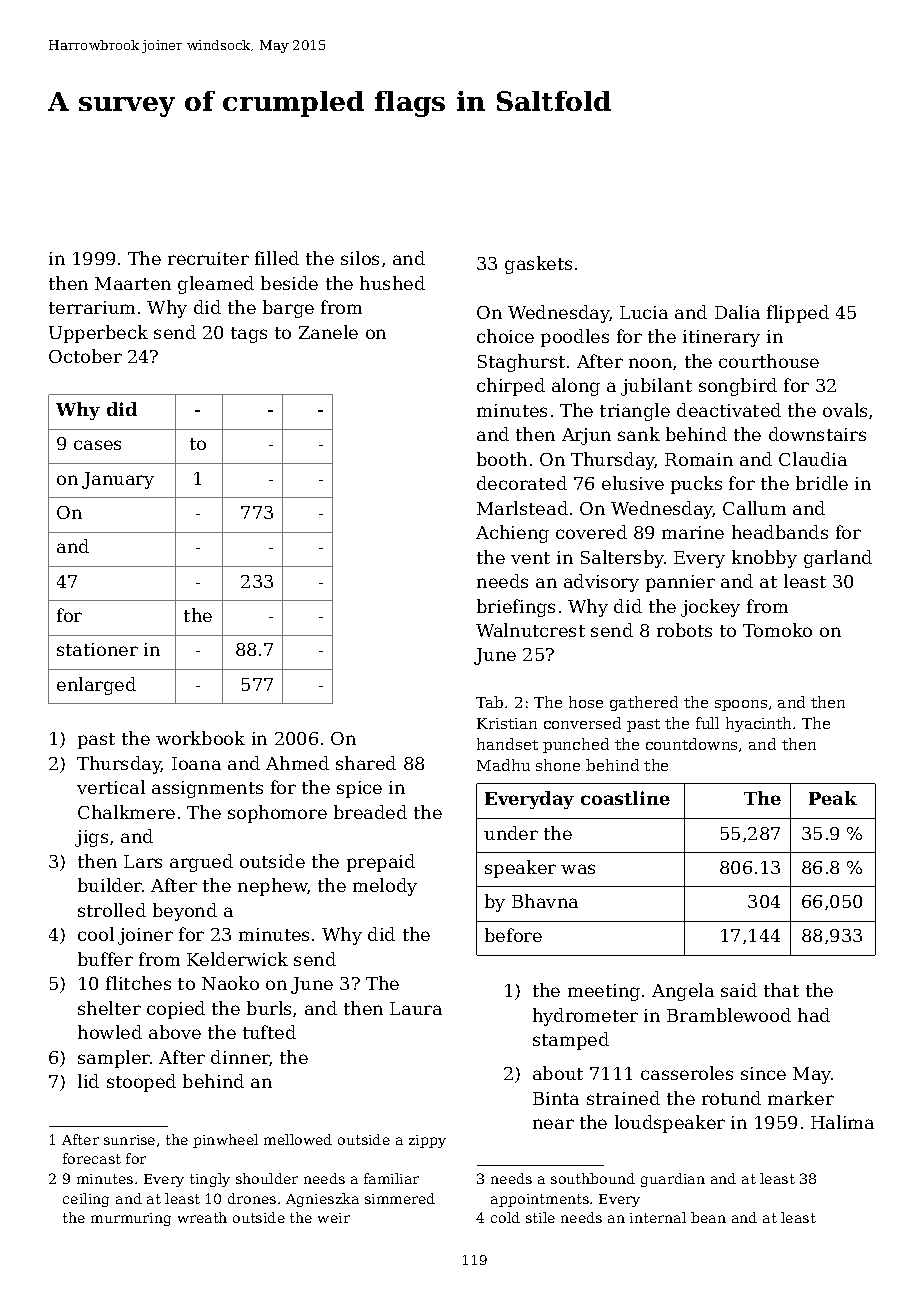 The width and height of the document is (924, 1308). I want to click on Lucia, so click(644, 312).
